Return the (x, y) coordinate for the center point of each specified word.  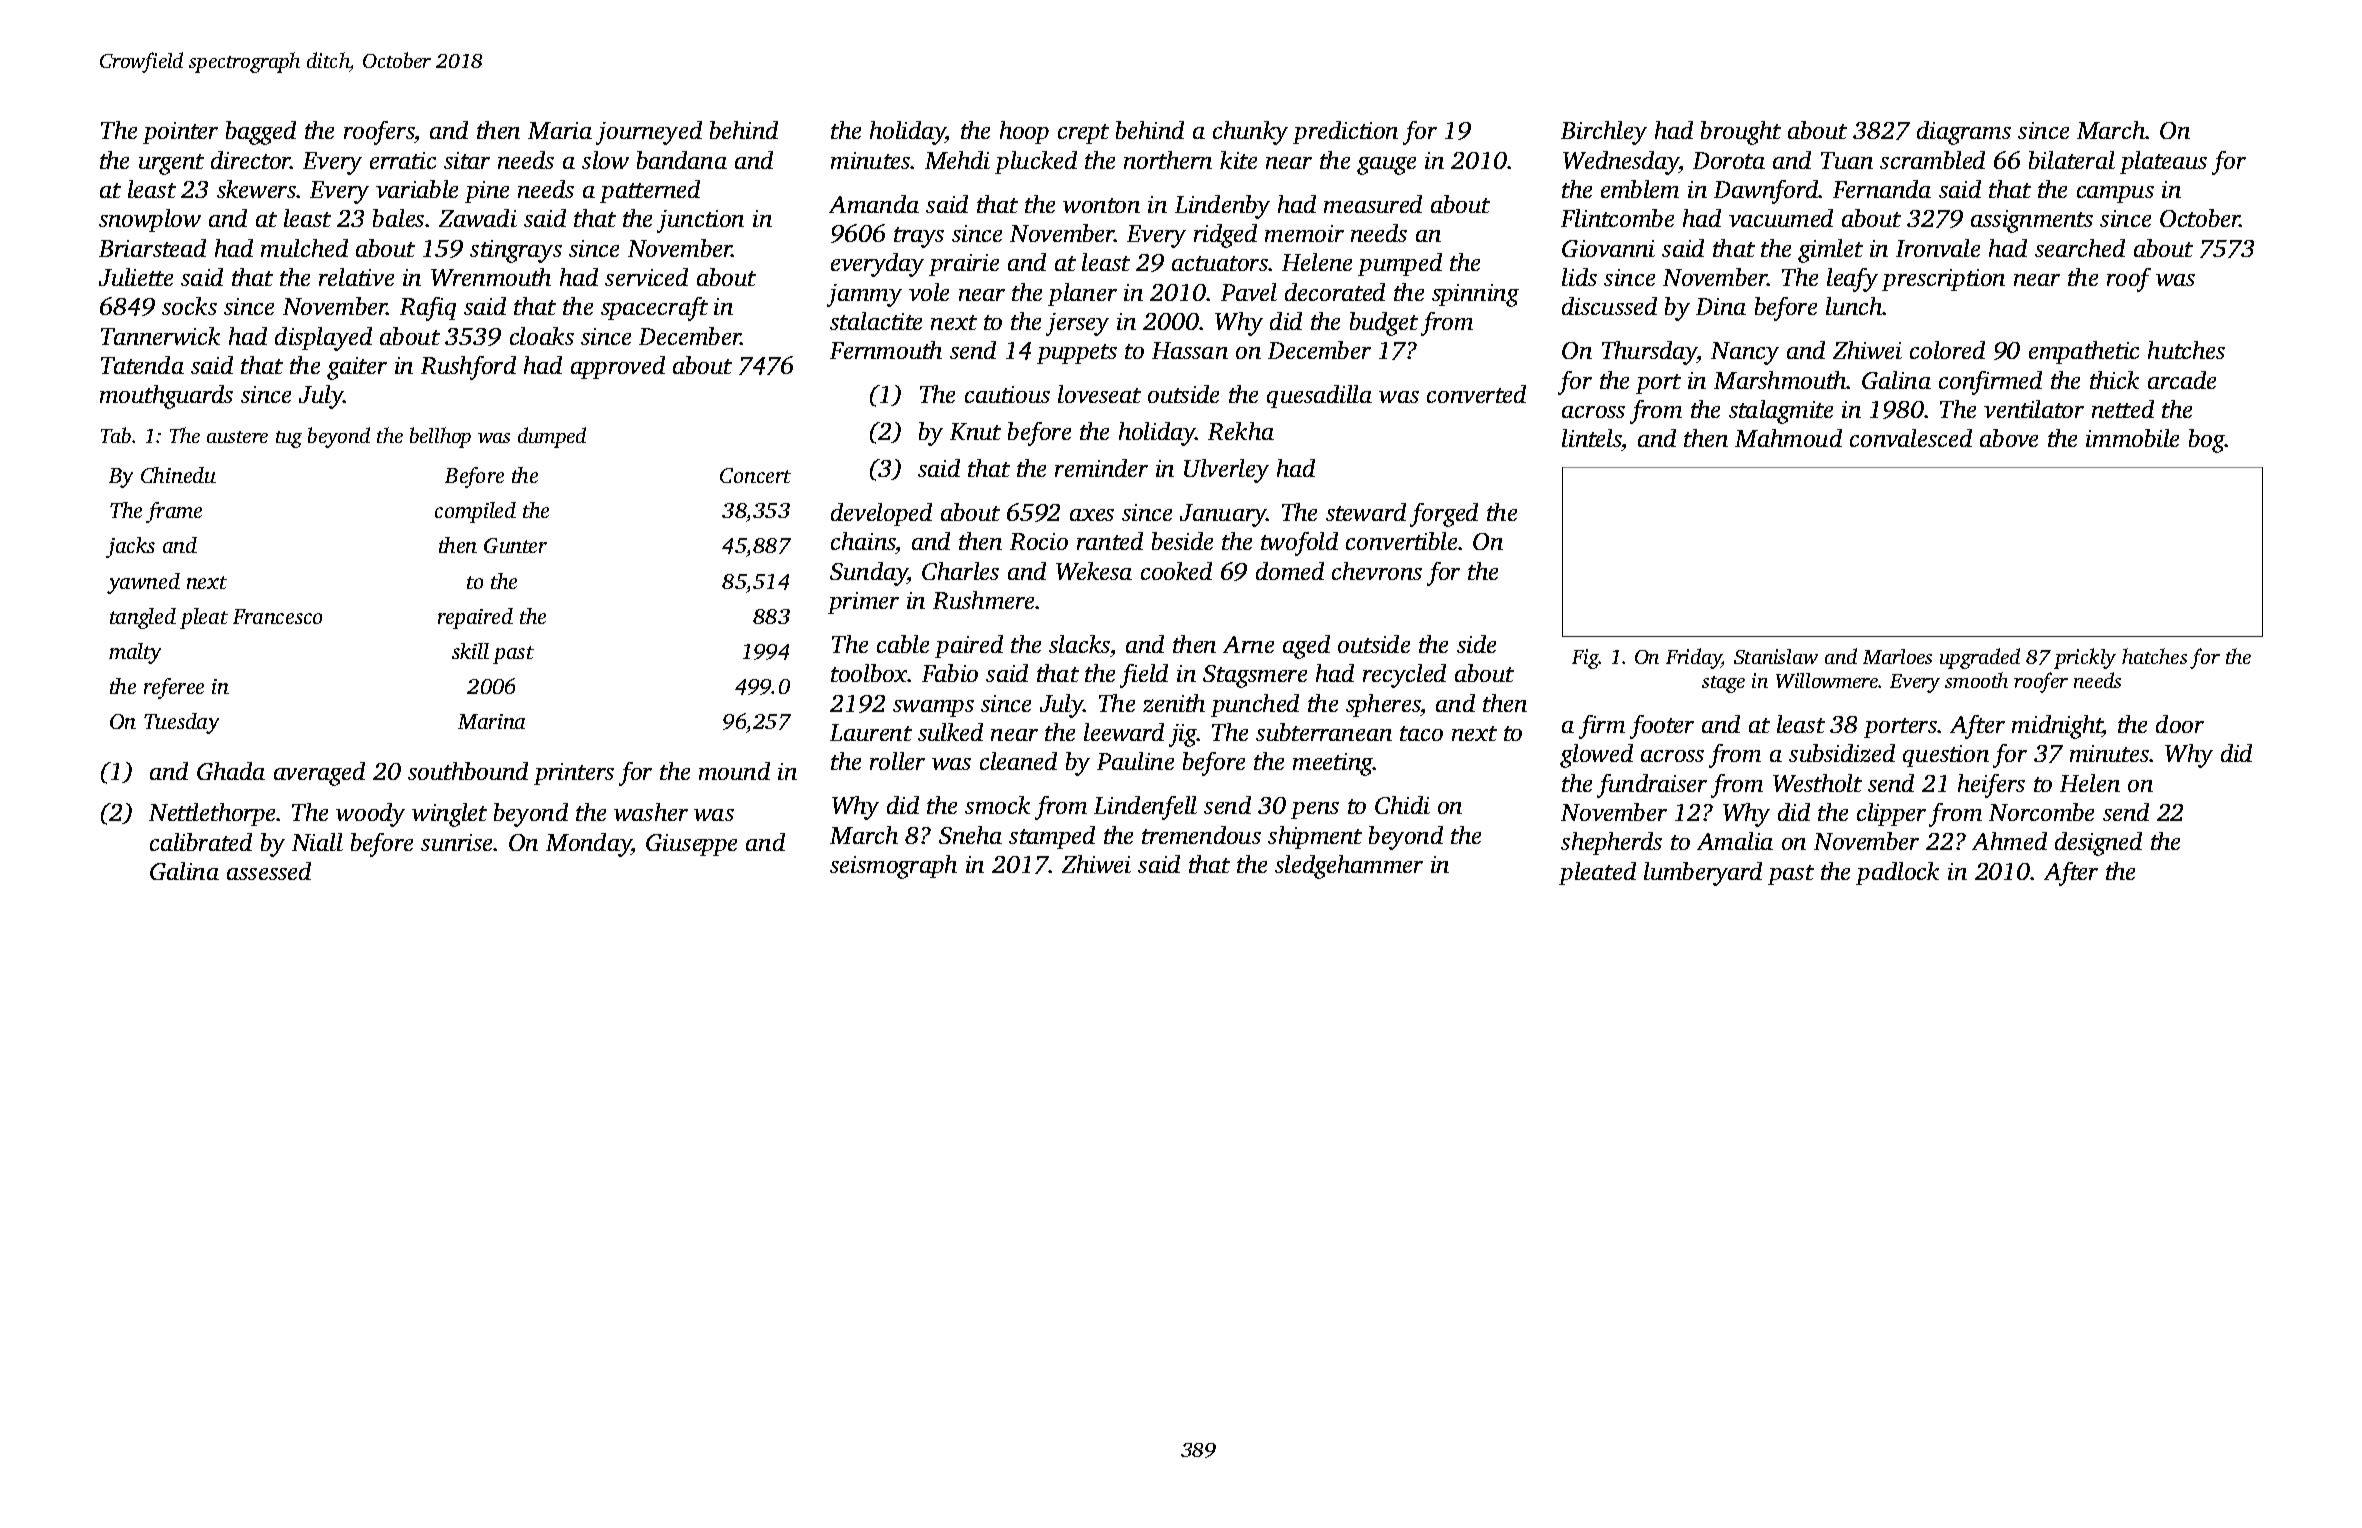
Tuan (1847, 160)
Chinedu (178, 475)
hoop (1024, 132)
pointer (180, 133)
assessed (269, 871)
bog (2207, 441)
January (1223, 515)
